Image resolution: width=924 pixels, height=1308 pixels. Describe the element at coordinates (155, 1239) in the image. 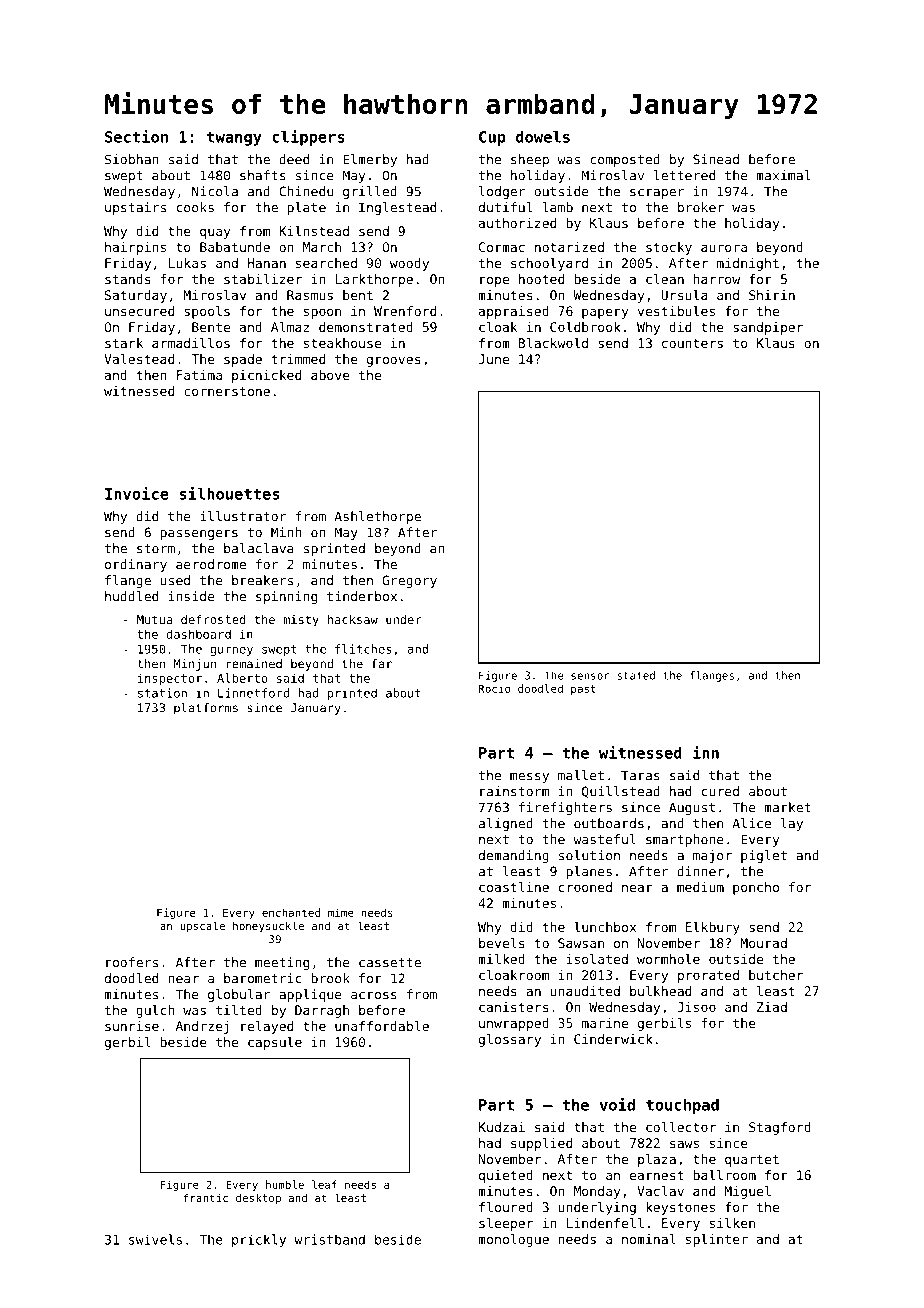

I see `swivels` at that location.
